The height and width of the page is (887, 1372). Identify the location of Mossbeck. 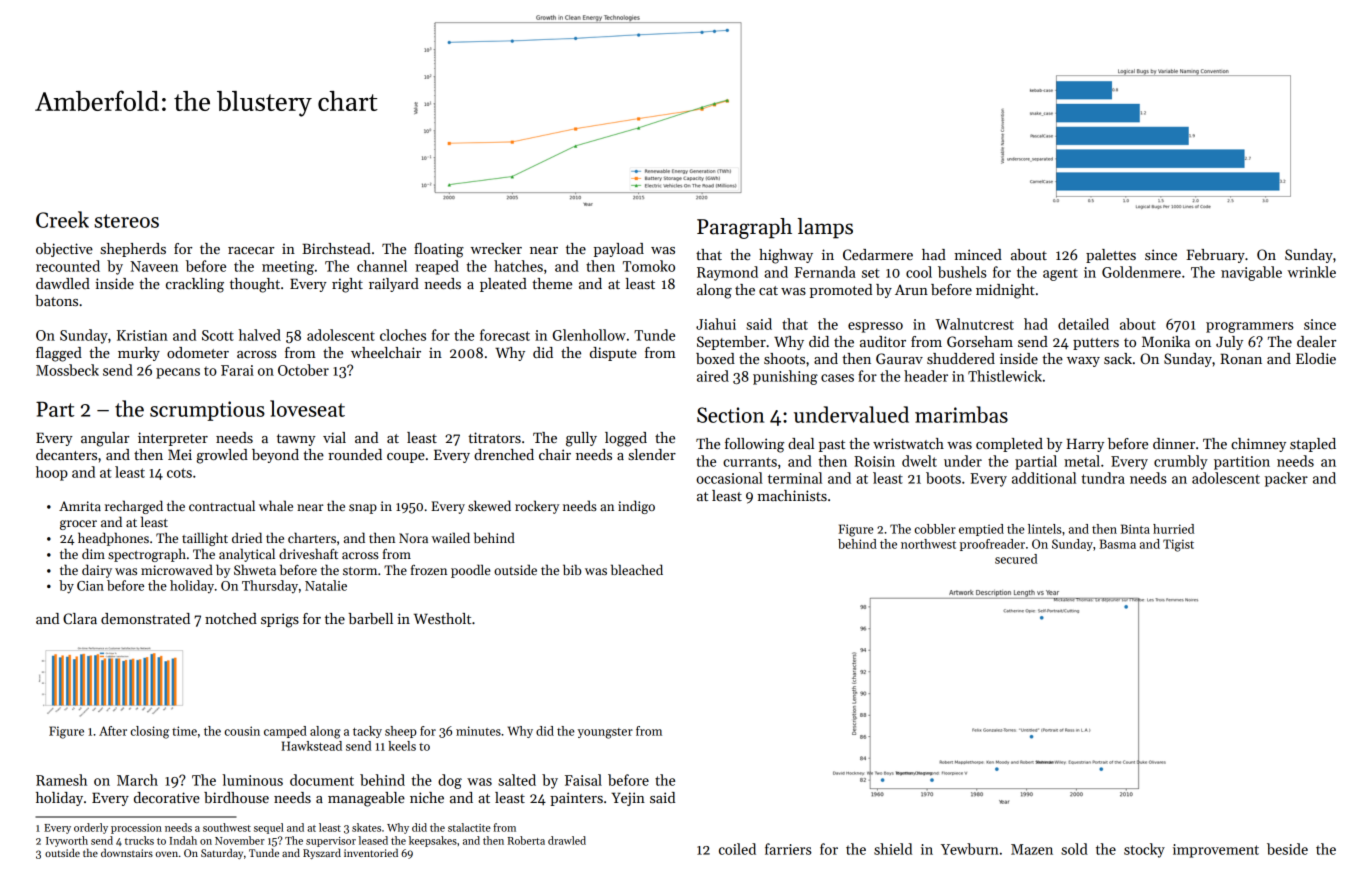
(67, 370).
